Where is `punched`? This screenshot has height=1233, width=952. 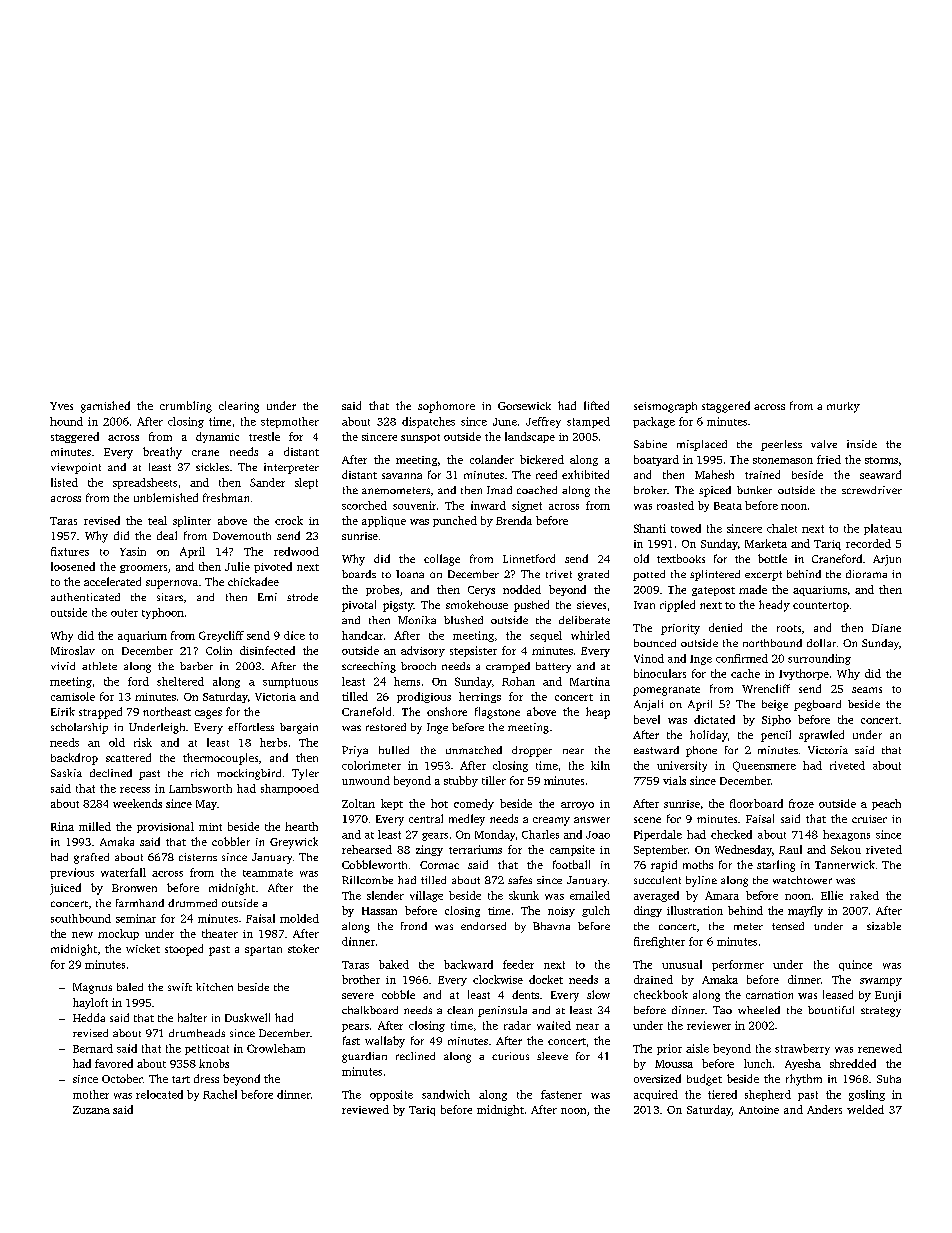
punched is located at coordinates (455, 521).
